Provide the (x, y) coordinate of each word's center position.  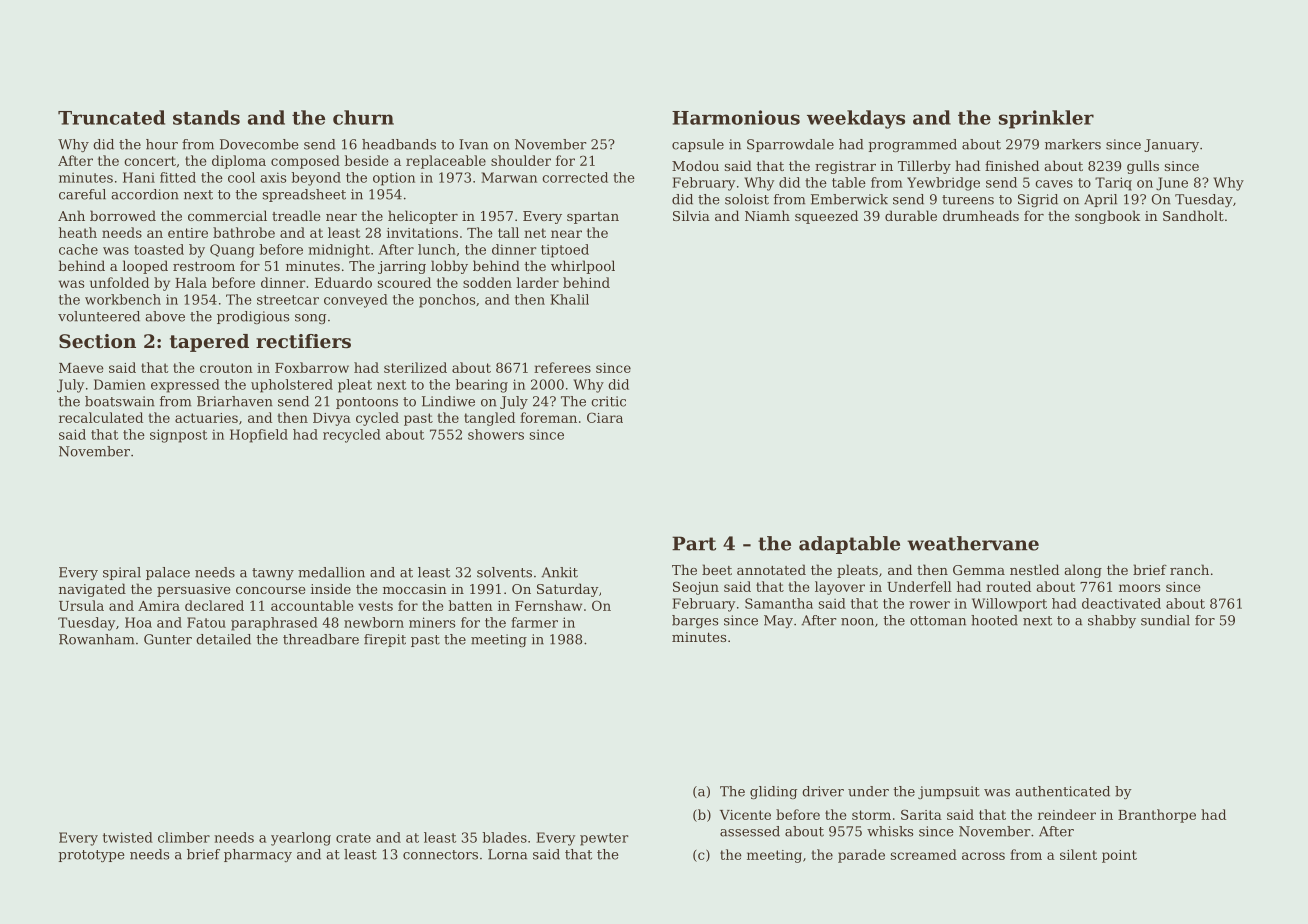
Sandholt (1193, 215)
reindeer (1067, 814)
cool (241, 177)
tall (508, 232)
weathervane (973, 543)
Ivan (473, 144)
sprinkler (1046, 119)
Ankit (559, 572)
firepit (385, 640)
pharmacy (258, 855)
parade (861, 856)
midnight (339, 251)
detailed (223, 639)
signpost (178, 436)
